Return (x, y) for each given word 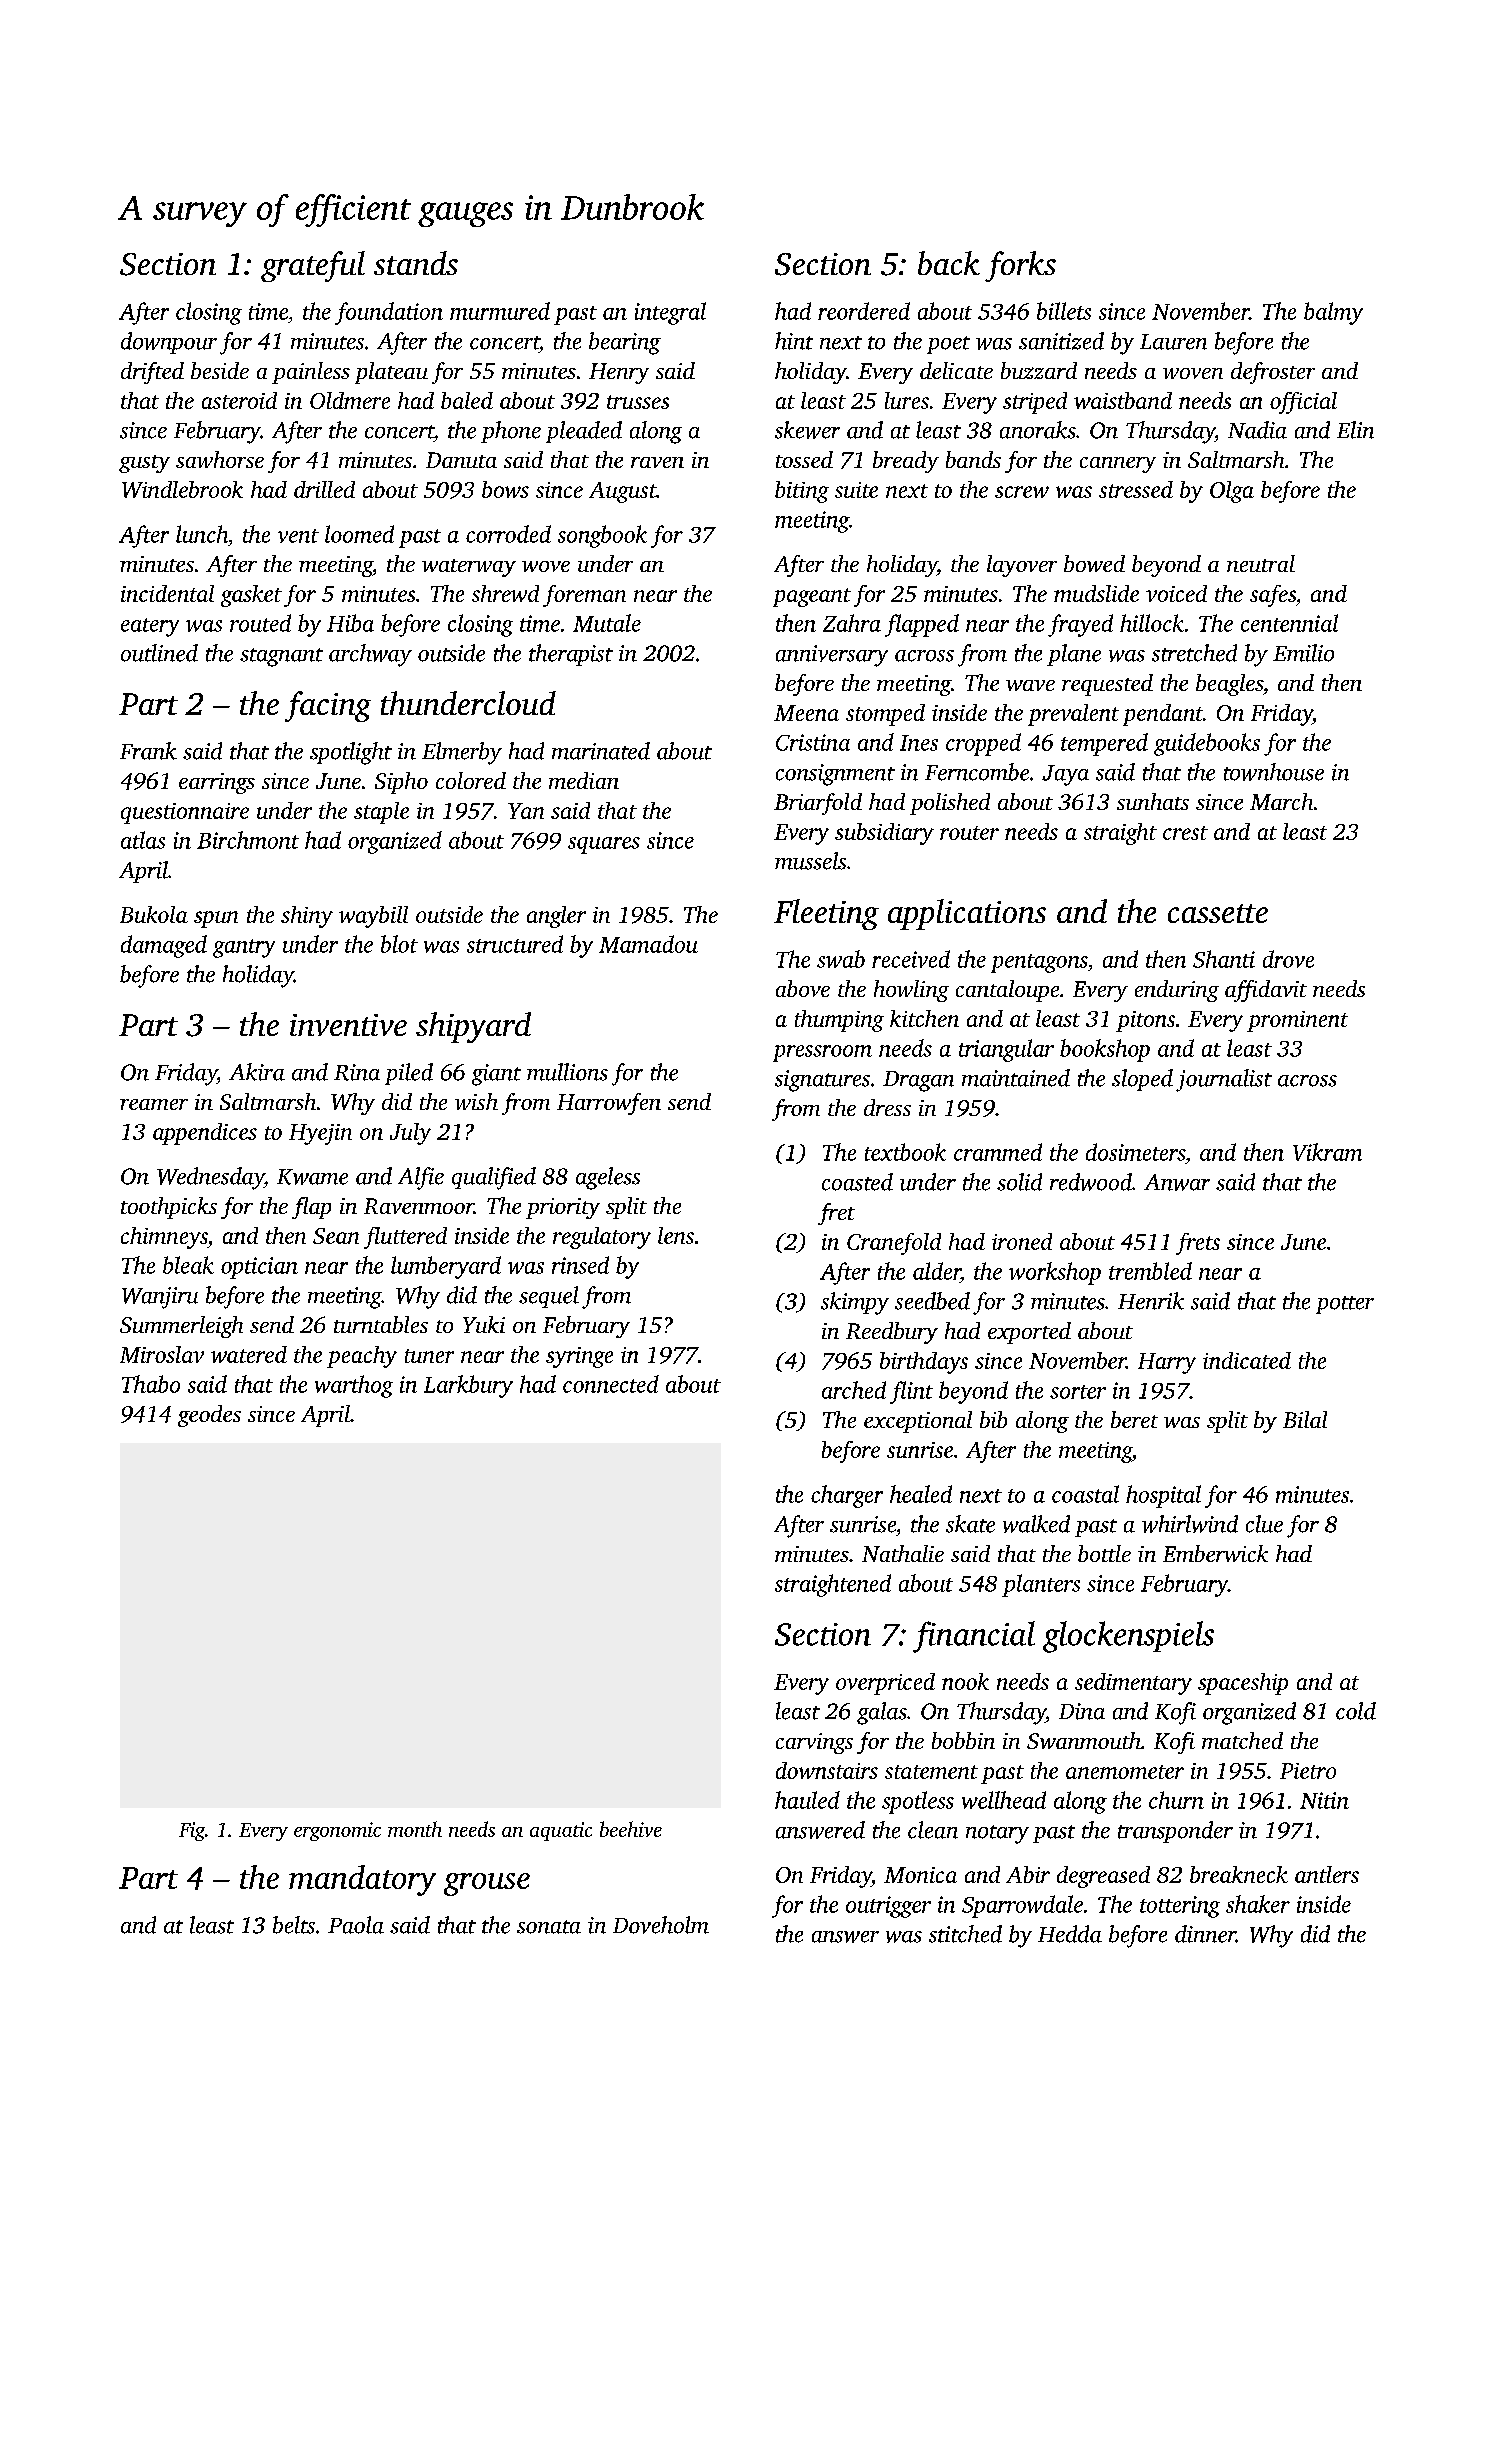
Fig (192, 1831)
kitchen (924, 1018)
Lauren (1173, 342)
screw (1022, 492)
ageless (608, 1178)
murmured (500, 311)
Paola (356, 1925)
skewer (807, 430)
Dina (1082, 1711)
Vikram (1327, 1152)
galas (882, 1713)
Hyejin (320, 1134)
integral (670, 313)
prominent (1297, 1021)
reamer (154, 1104)
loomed (359, 534)
